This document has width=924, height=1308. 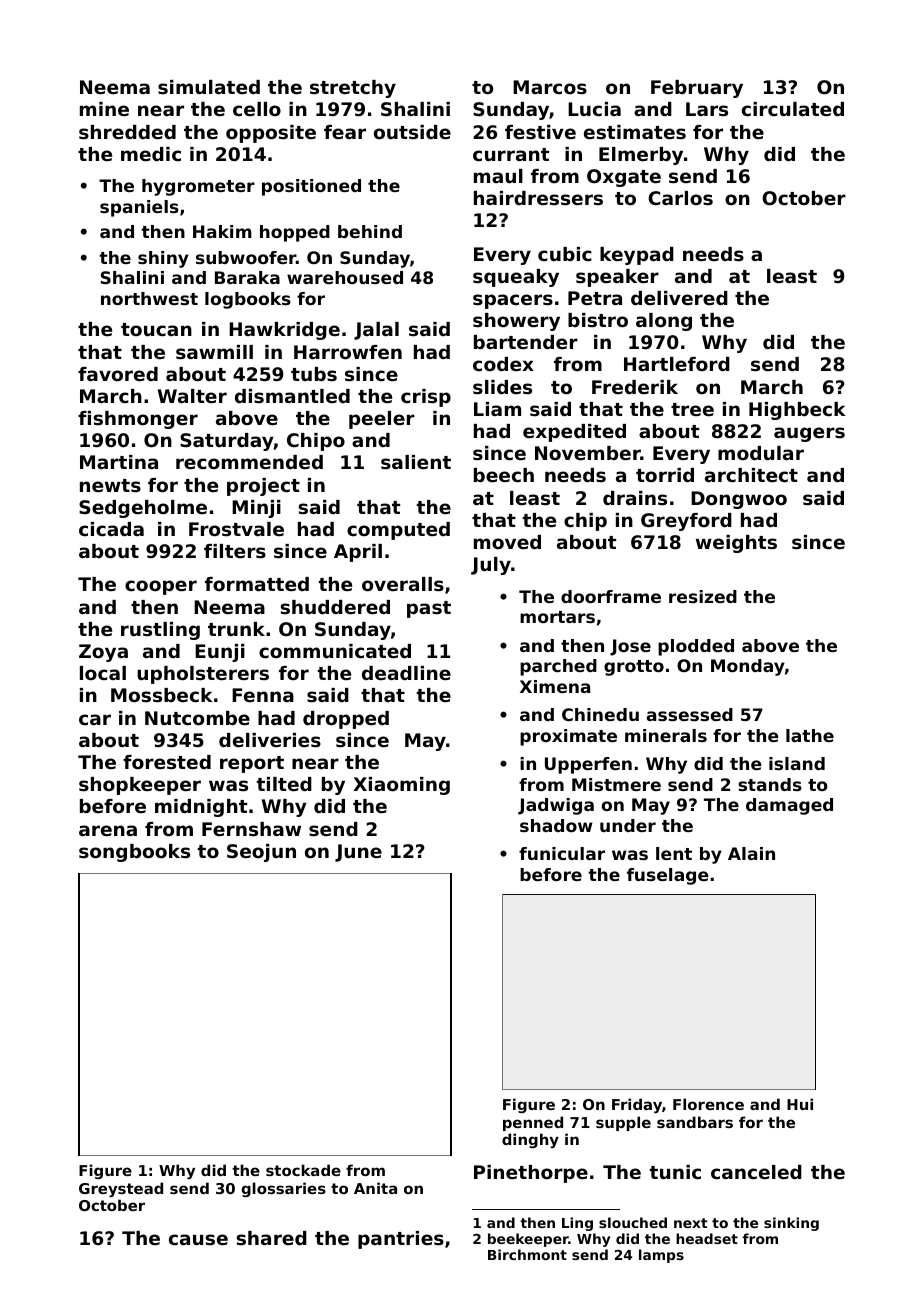 What do you see at coordinates (303, 1170) in the document?
I see `stockade` at bounding box center [303, 1170].
